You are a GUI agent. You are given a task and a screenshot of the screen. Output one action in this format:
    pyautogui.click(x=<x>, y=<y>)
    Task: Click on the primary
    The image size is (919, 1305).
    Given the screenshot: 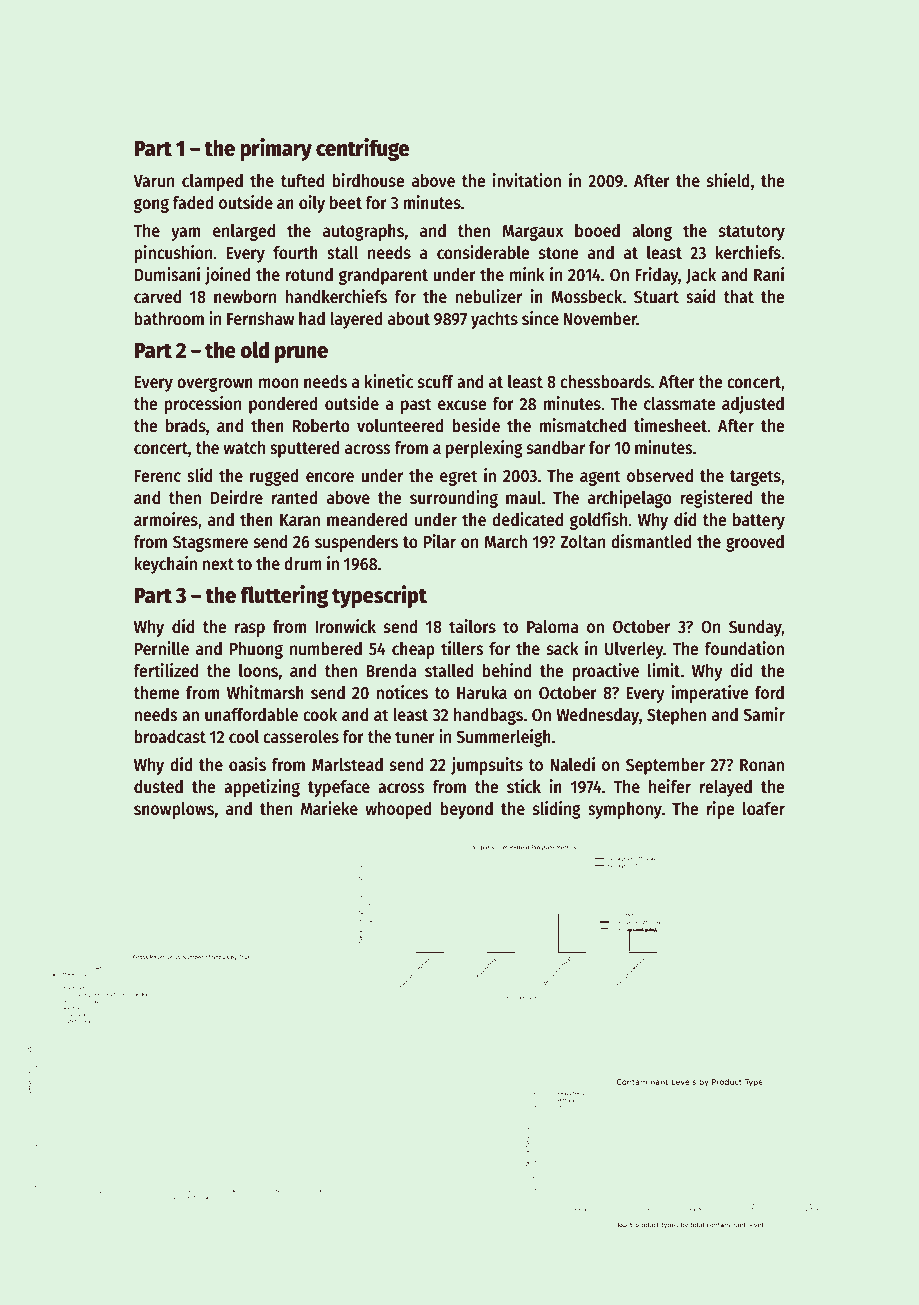 What is the action you would take?
    pyautogui.click(x=276, y=149)
